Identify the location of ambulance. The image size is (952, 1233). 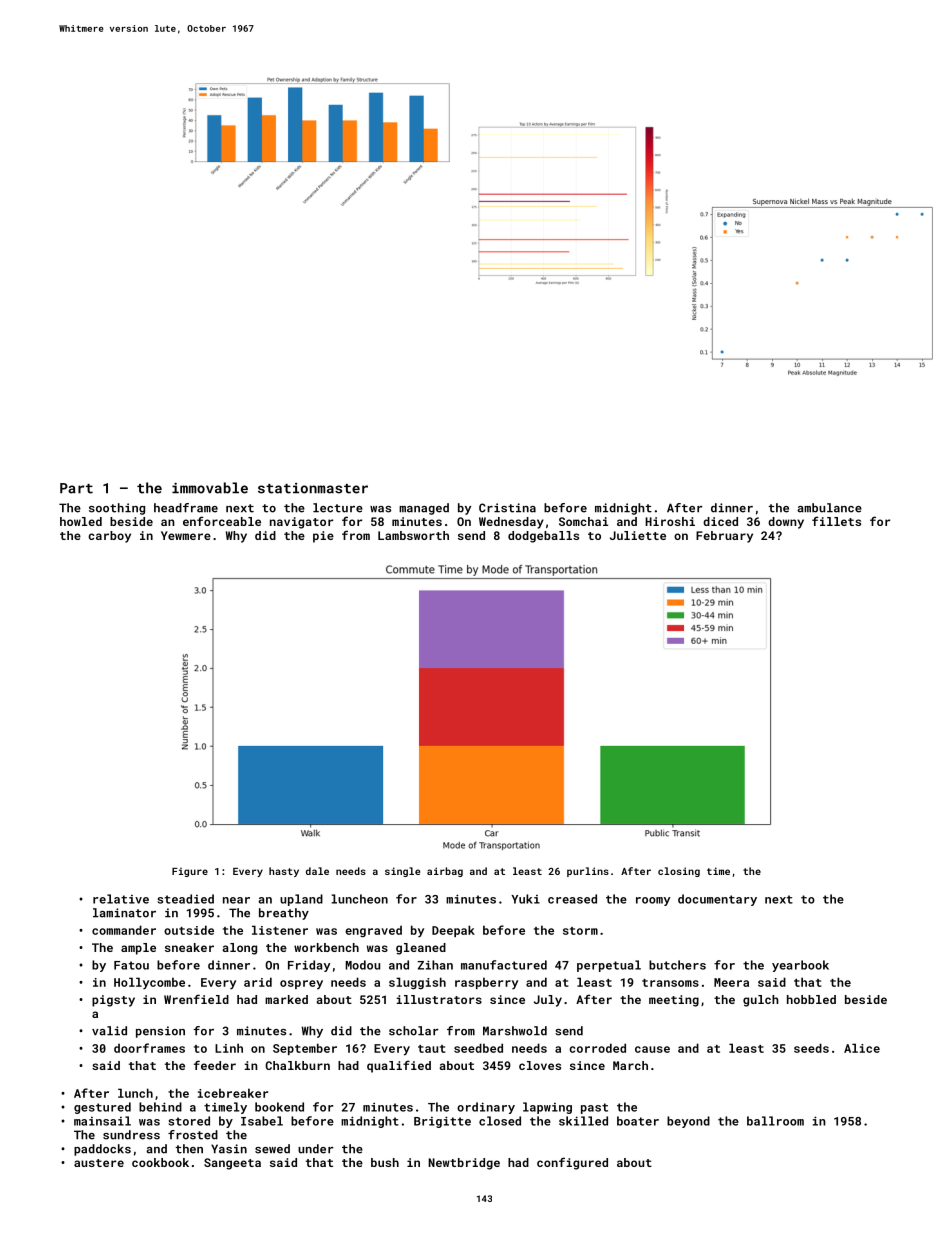
(829, 508).
